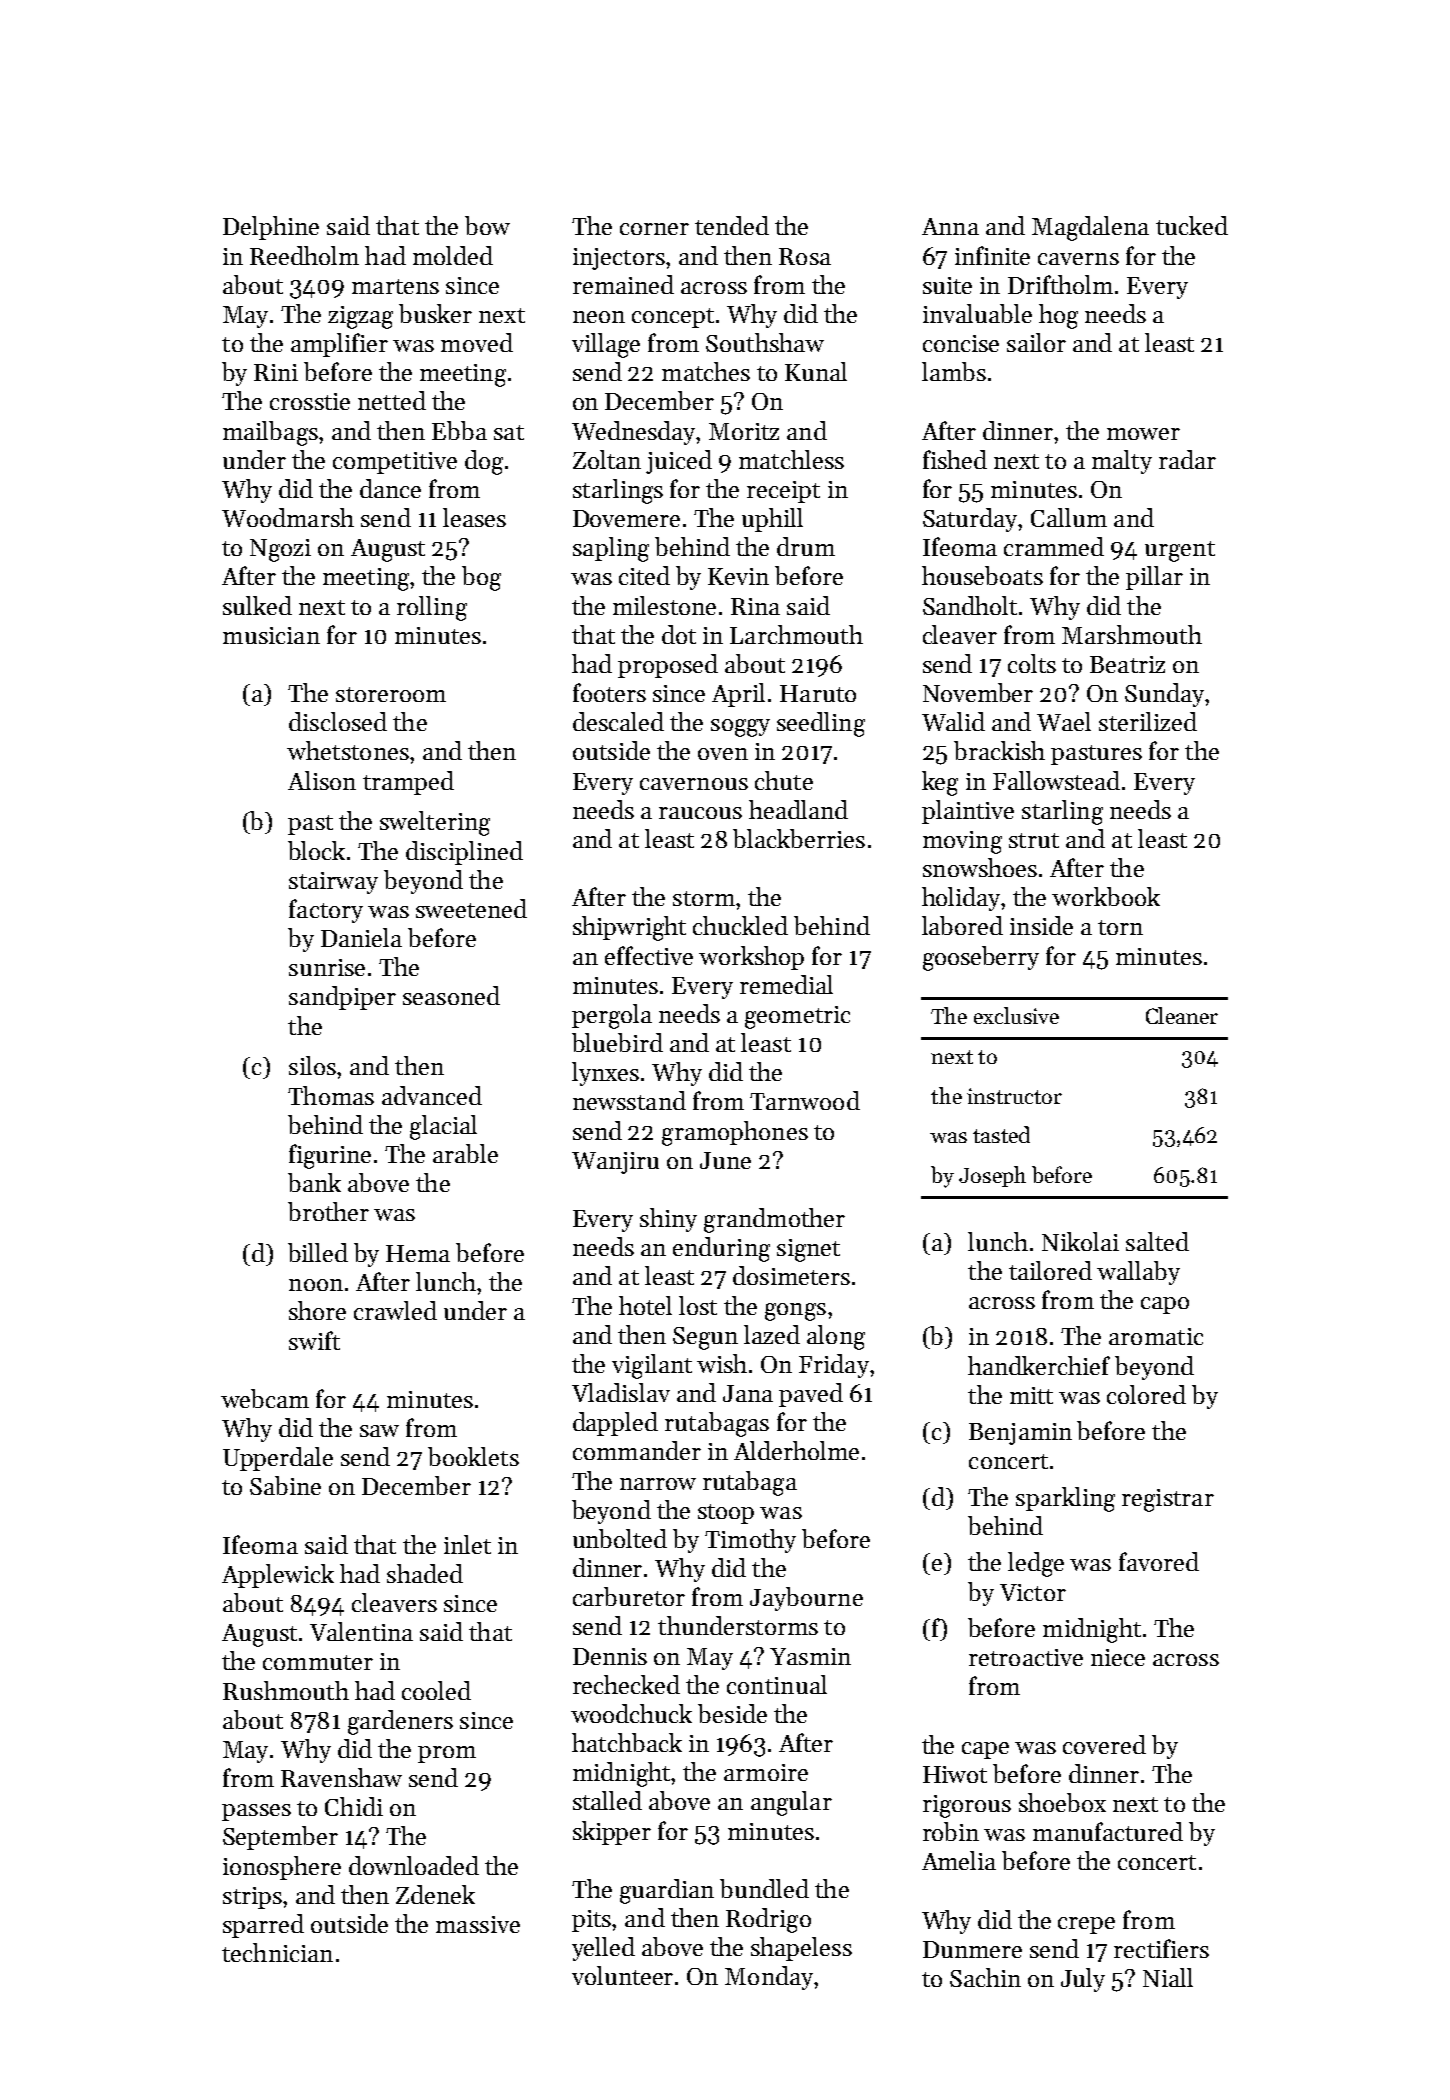 The image size is (1450, 2100). What do you see at coordinates (1165, 1305) in the screenshot?
I see `capo` at bounding box center [1165, 1305].
